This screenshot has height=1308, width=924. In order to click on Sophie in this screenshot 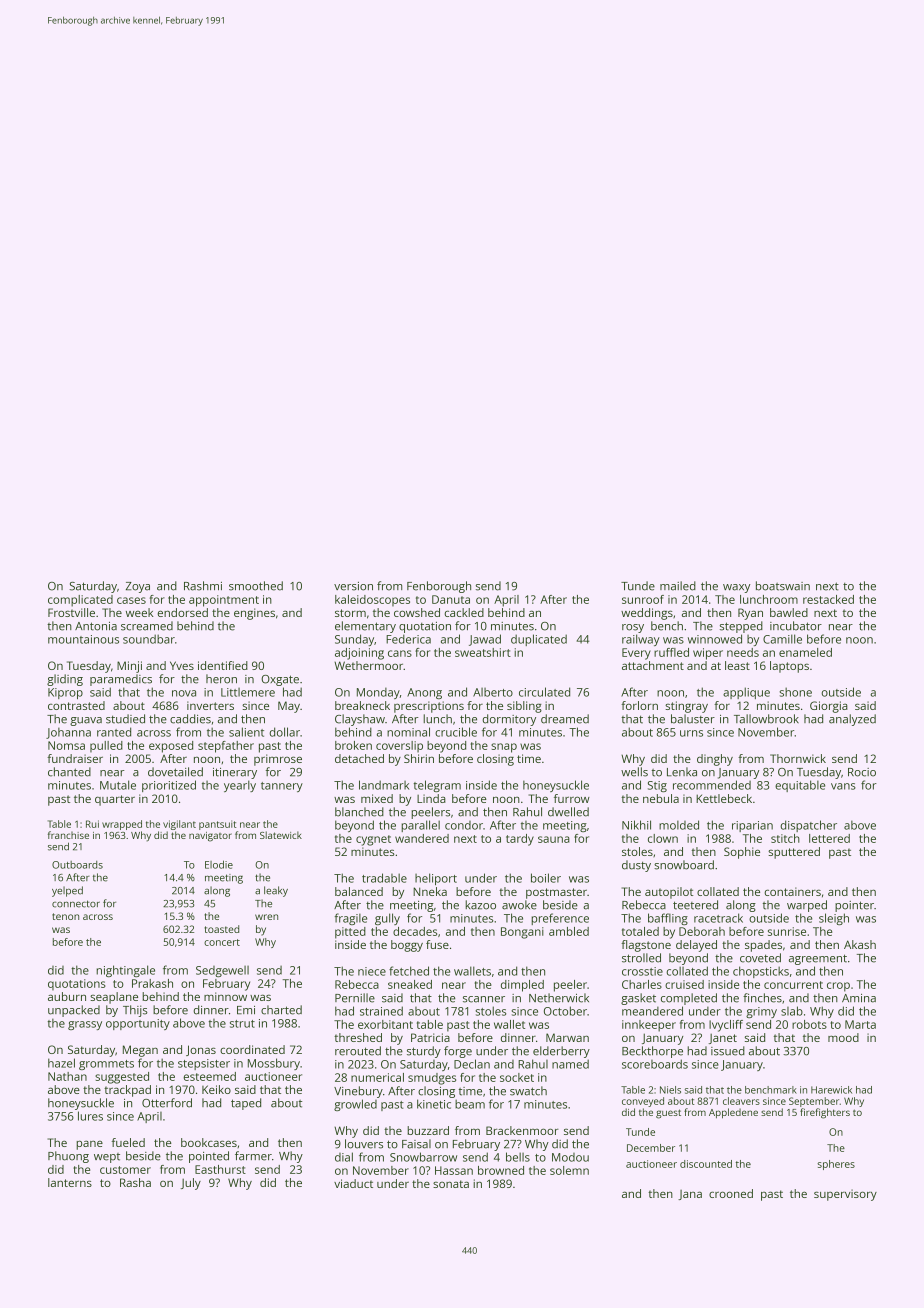, I will do `click(742, 853)`.
